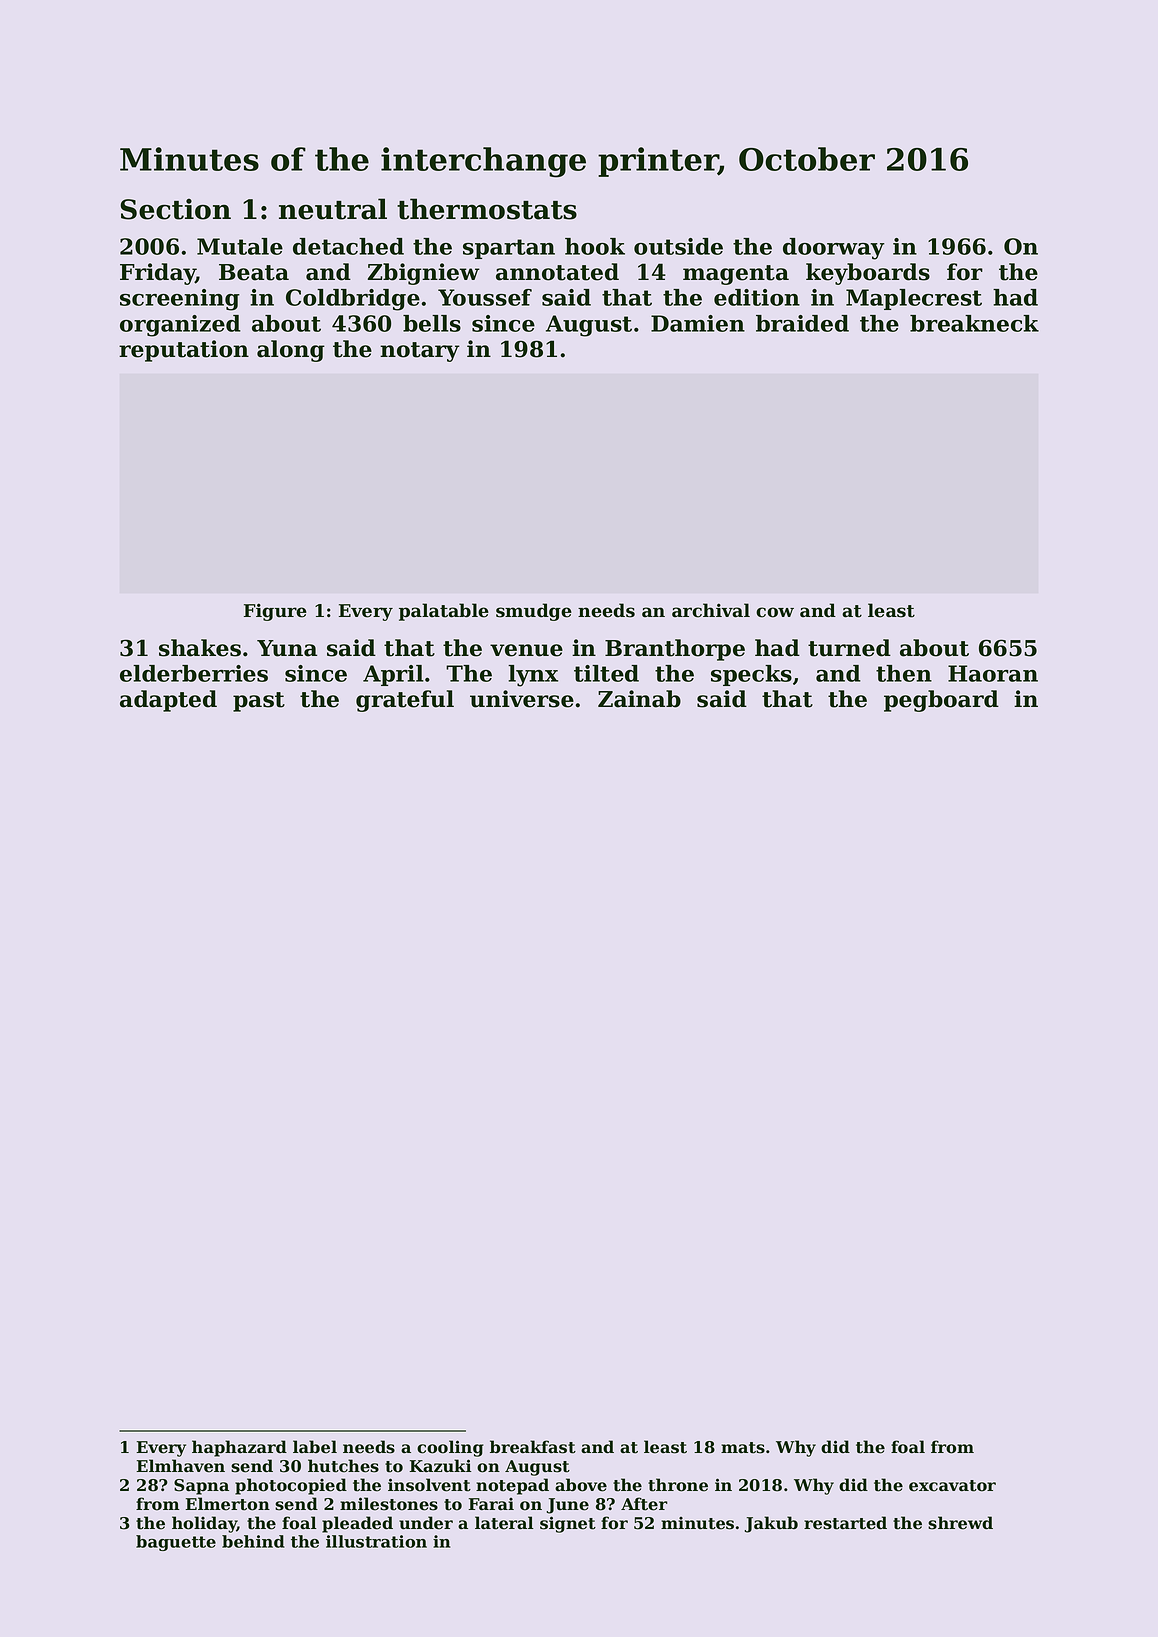  I want to click on Zainab, so click(639, 699).
